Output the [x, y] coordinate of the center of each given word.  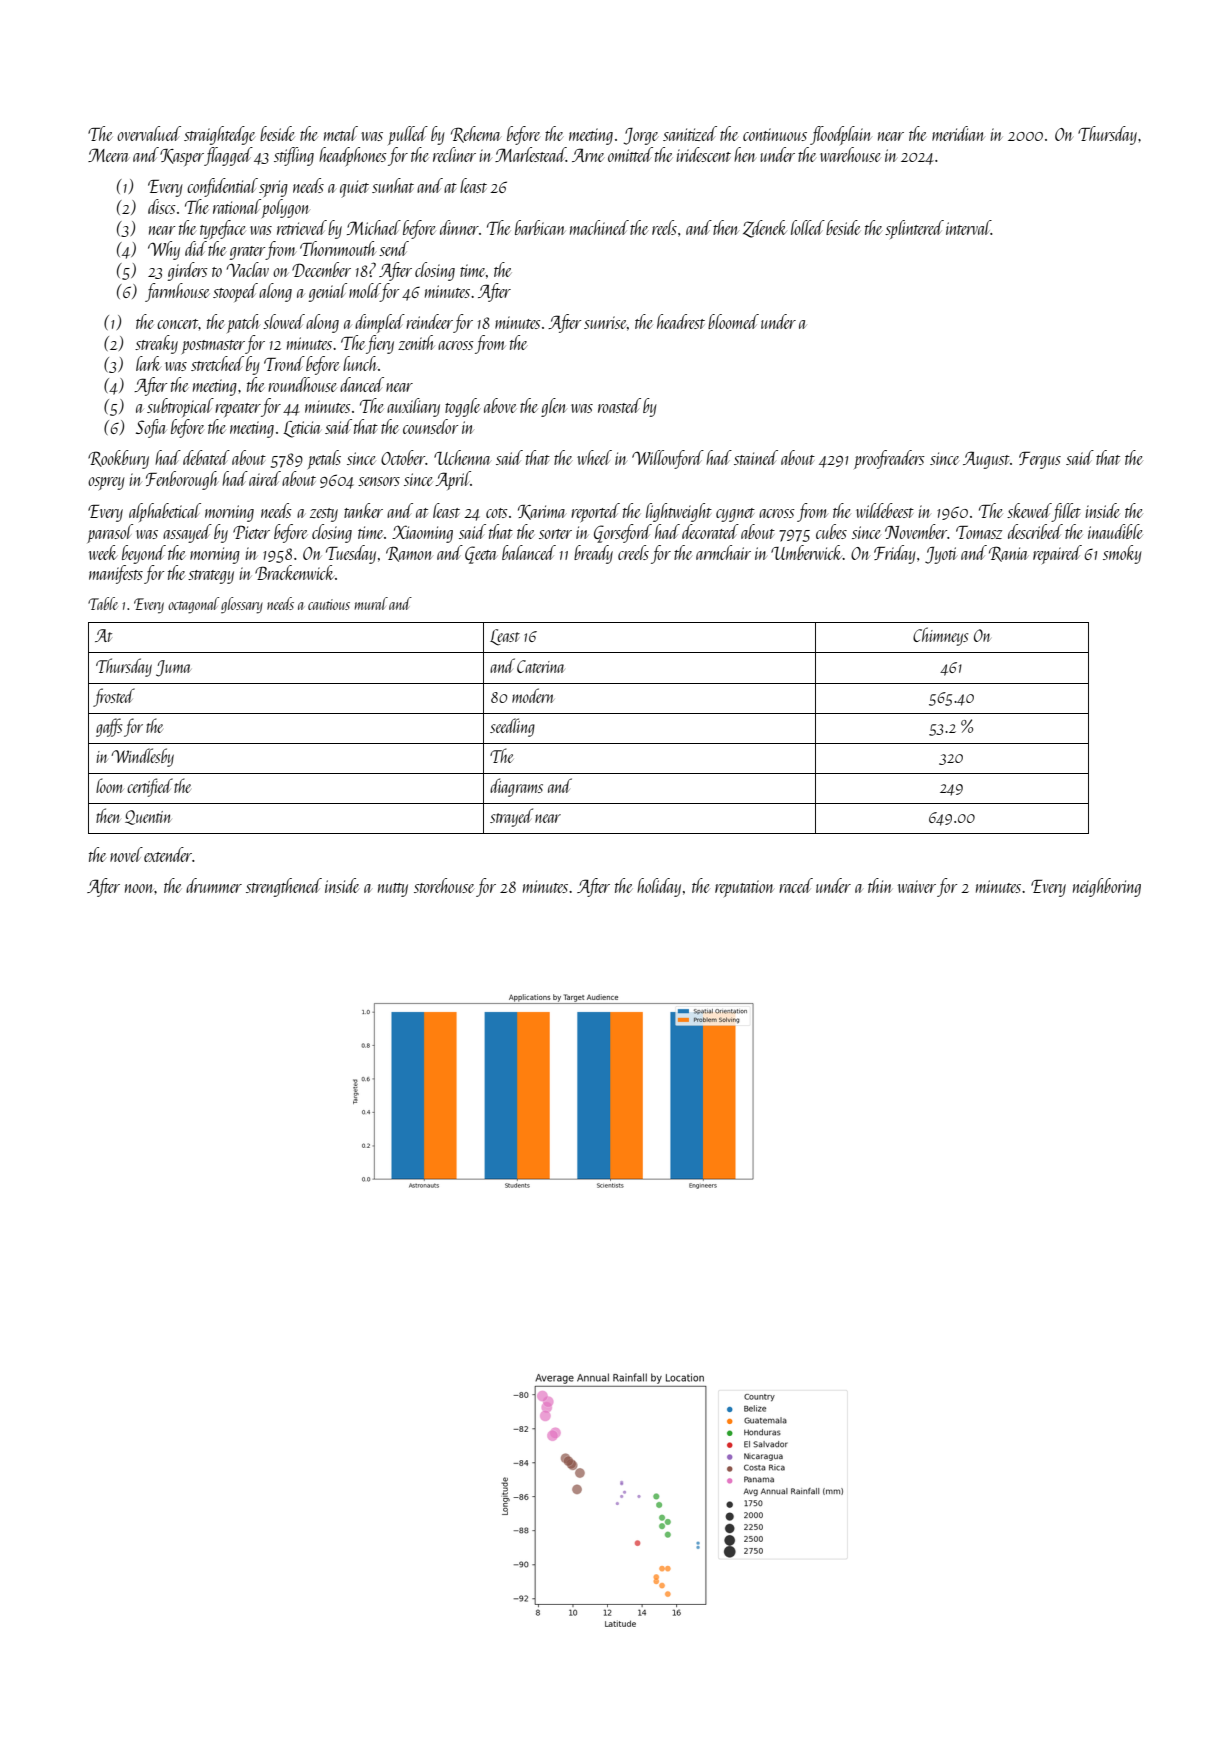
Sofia [151, 428]
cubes [831, 531]
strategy [211, 577]
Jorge [640, 136]
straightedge [219, 135]
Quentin [148, 817]
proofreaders [889, 459]
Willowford [668, 459]
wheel [594, 457]
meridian [958, 133]
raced [796, 885]
